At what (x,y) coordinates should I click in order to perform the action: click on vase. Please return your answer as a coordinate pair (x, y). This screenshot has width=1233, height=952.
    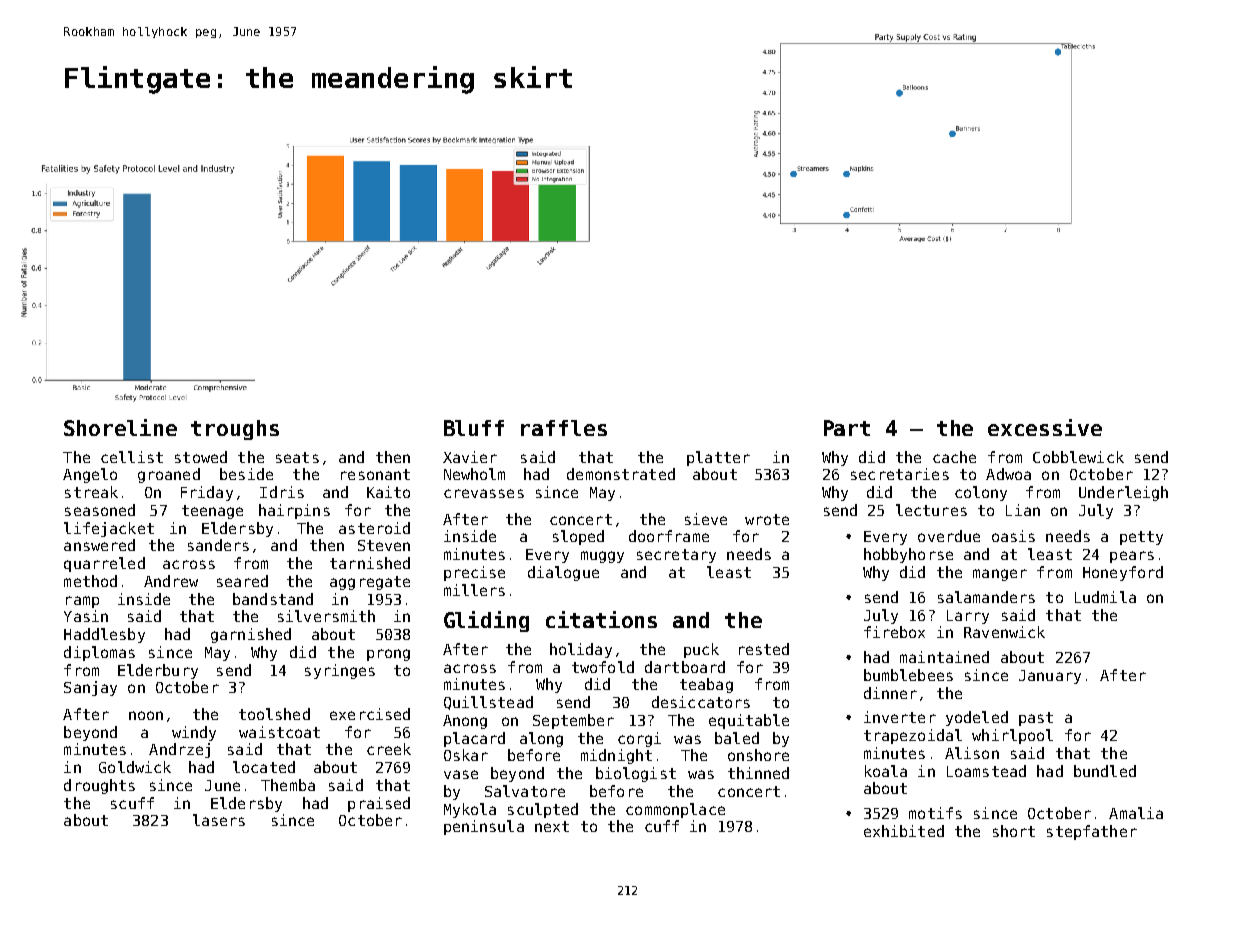
    Looking at the image, I should click on (461, 774).
